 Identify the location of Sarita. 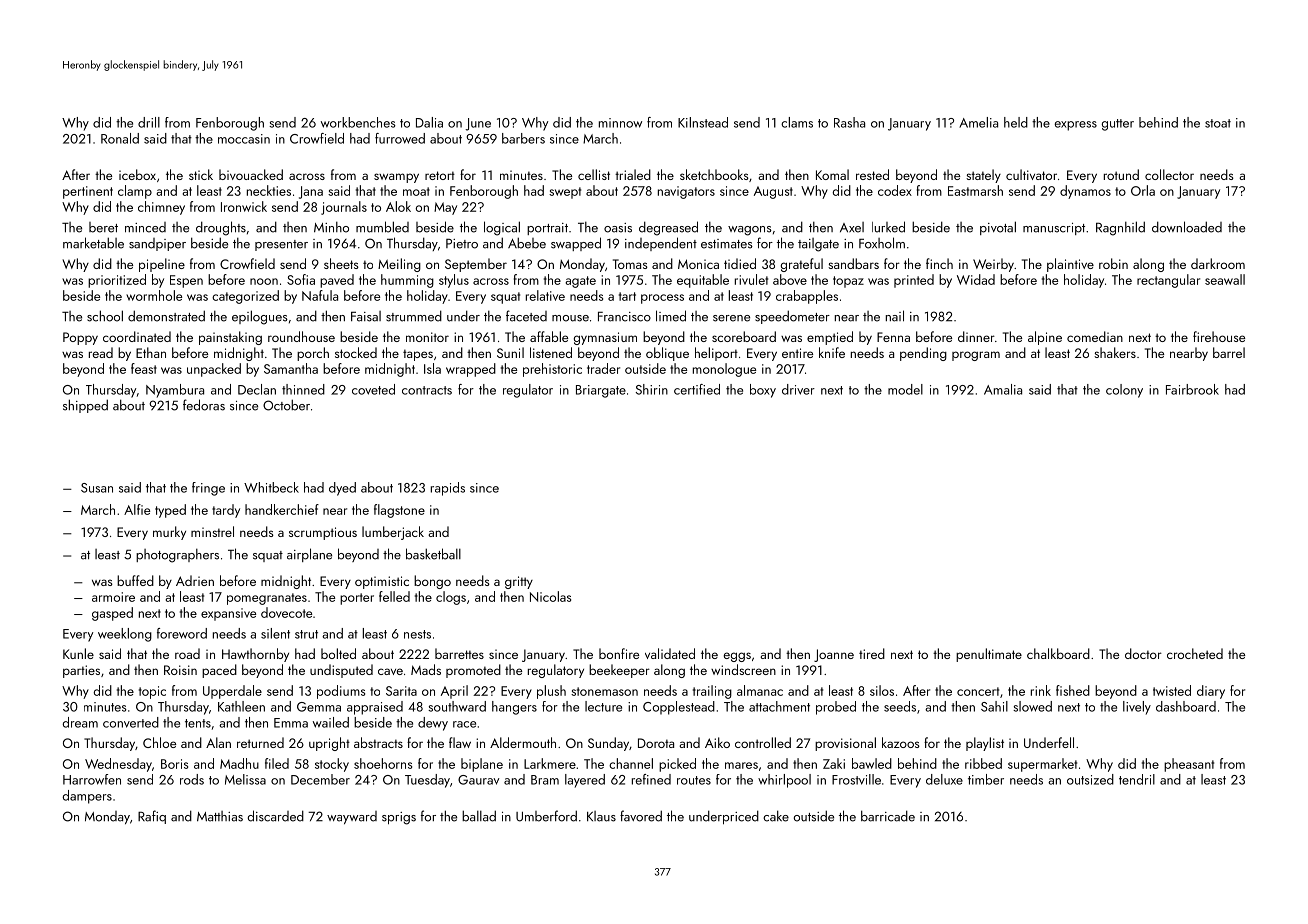
(401, 691).
